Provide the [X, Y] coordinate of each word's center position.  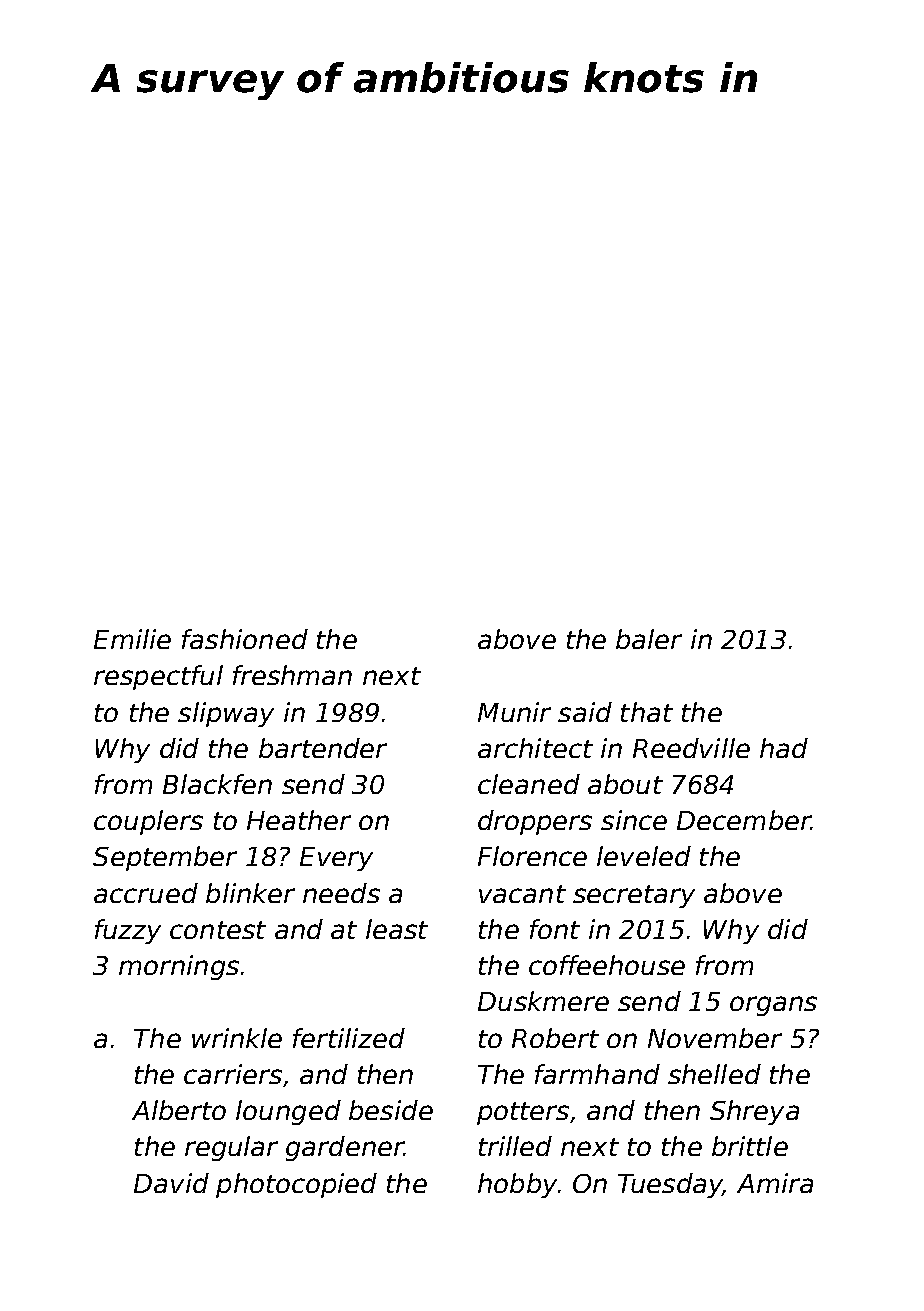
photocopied [296, 1185]
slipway [226, 714]
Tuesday [670, 1185]
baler [649, 639]
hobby [517, 1185]
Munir [514, 712]
